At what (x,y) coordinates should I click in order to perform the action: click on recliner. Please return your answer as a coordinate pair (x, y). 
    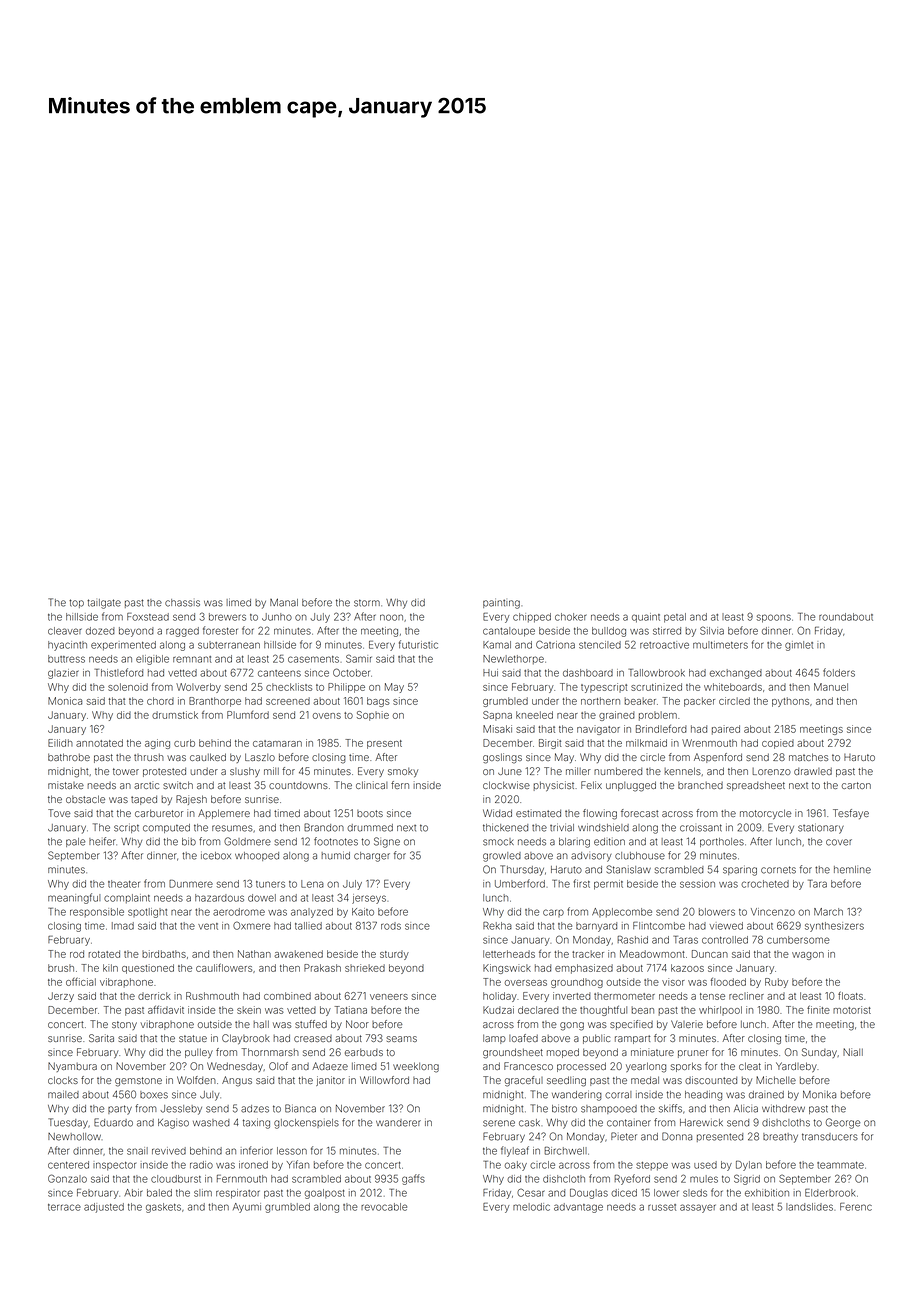
    Looking at the image, I should click on (746, 996).
